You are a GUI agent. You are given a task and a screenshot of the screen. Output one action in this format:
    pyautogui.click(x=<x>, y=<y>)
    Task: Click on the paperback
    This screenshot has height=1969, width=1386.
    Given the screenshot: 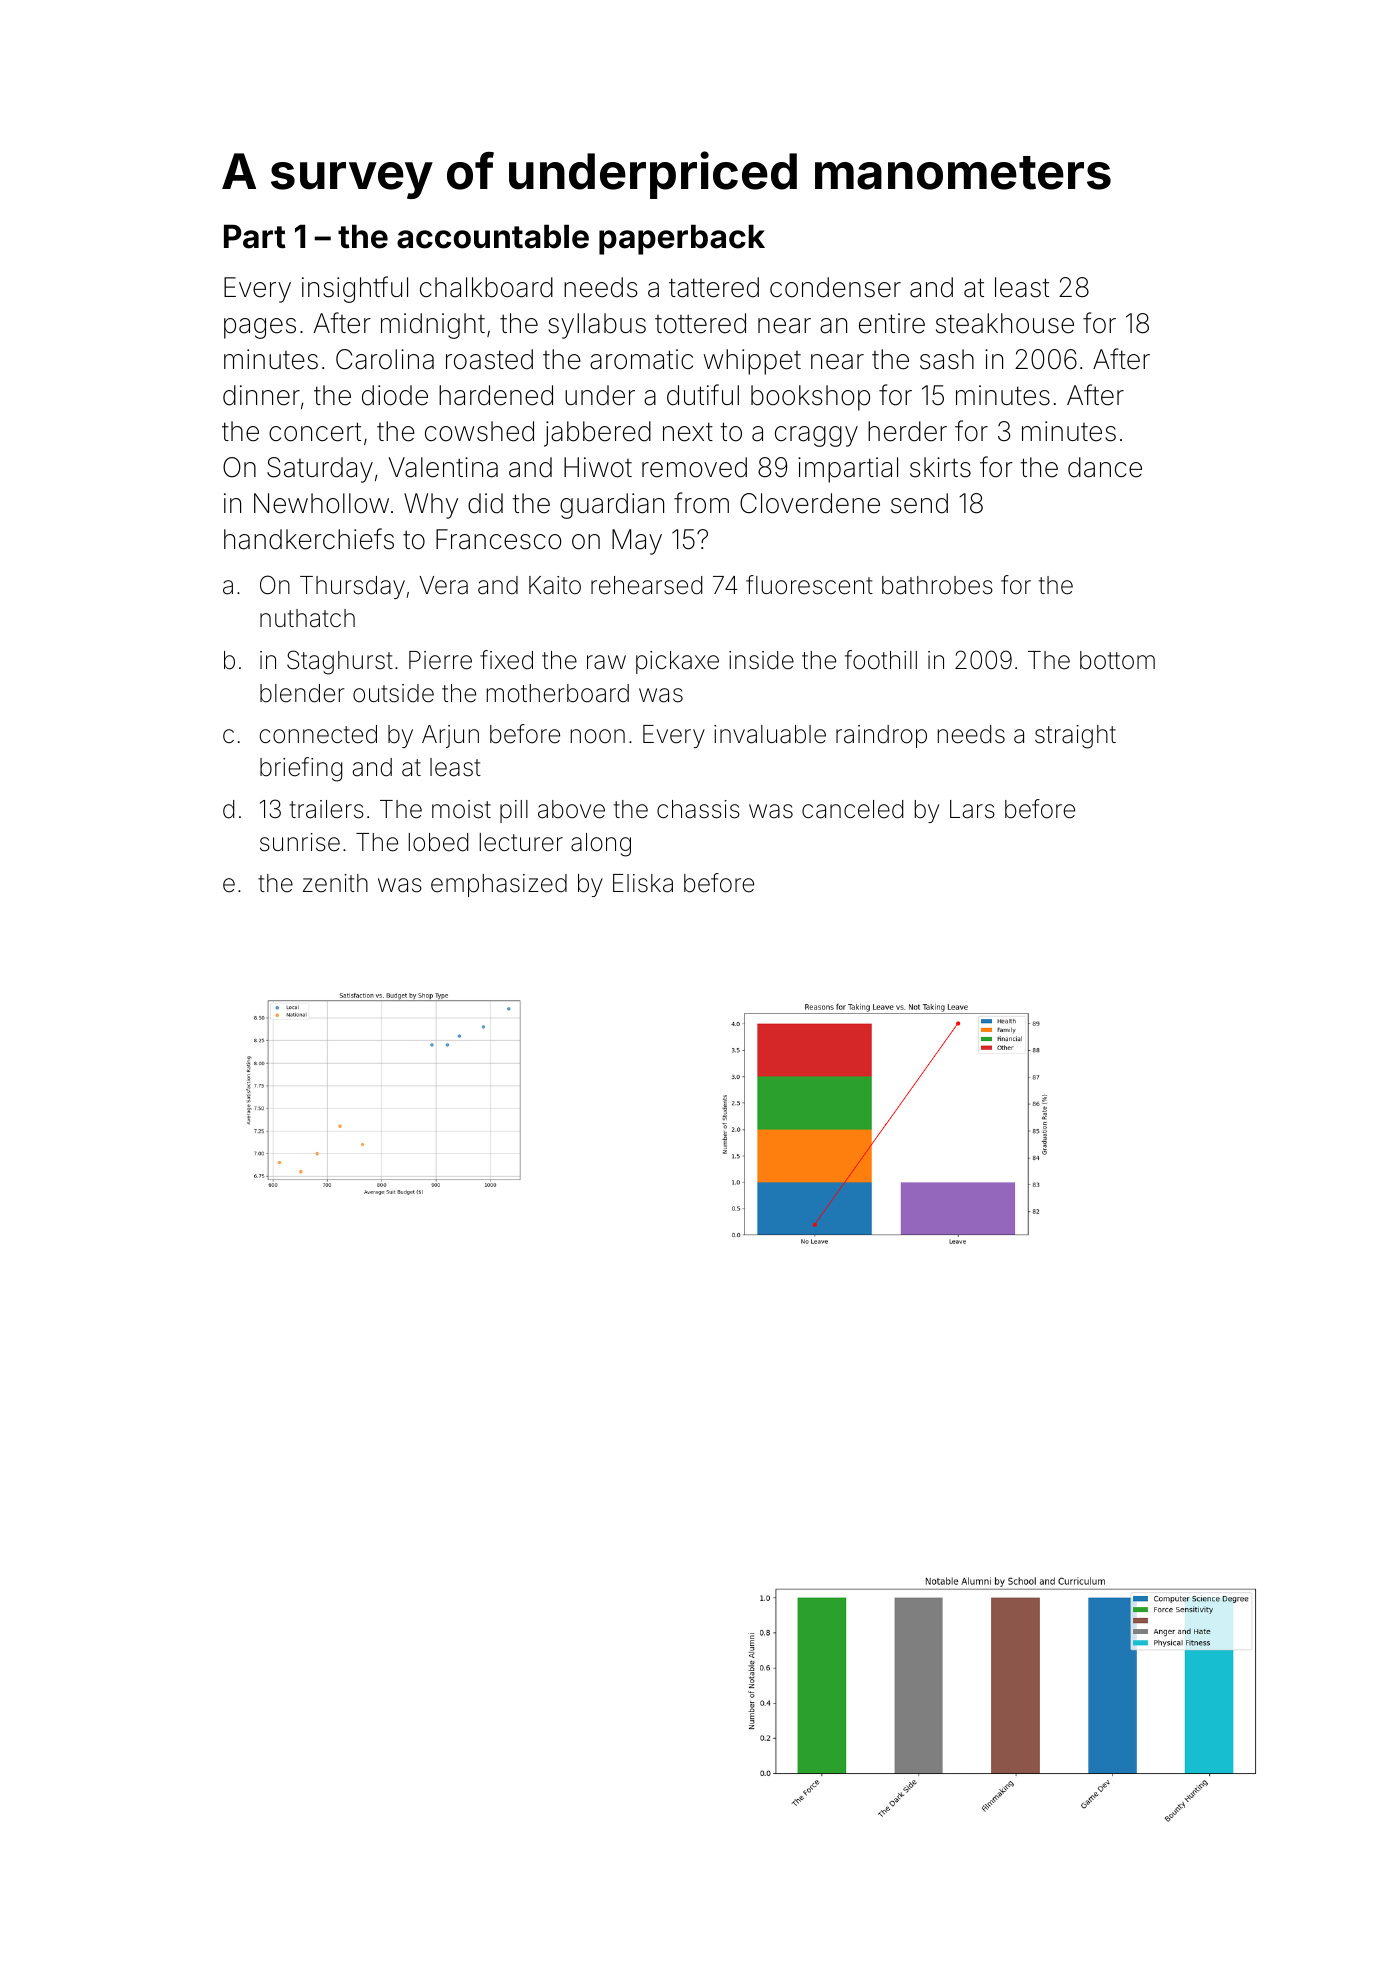 What is the action you would take?
    pyautogui.click(x=682, y=239)
